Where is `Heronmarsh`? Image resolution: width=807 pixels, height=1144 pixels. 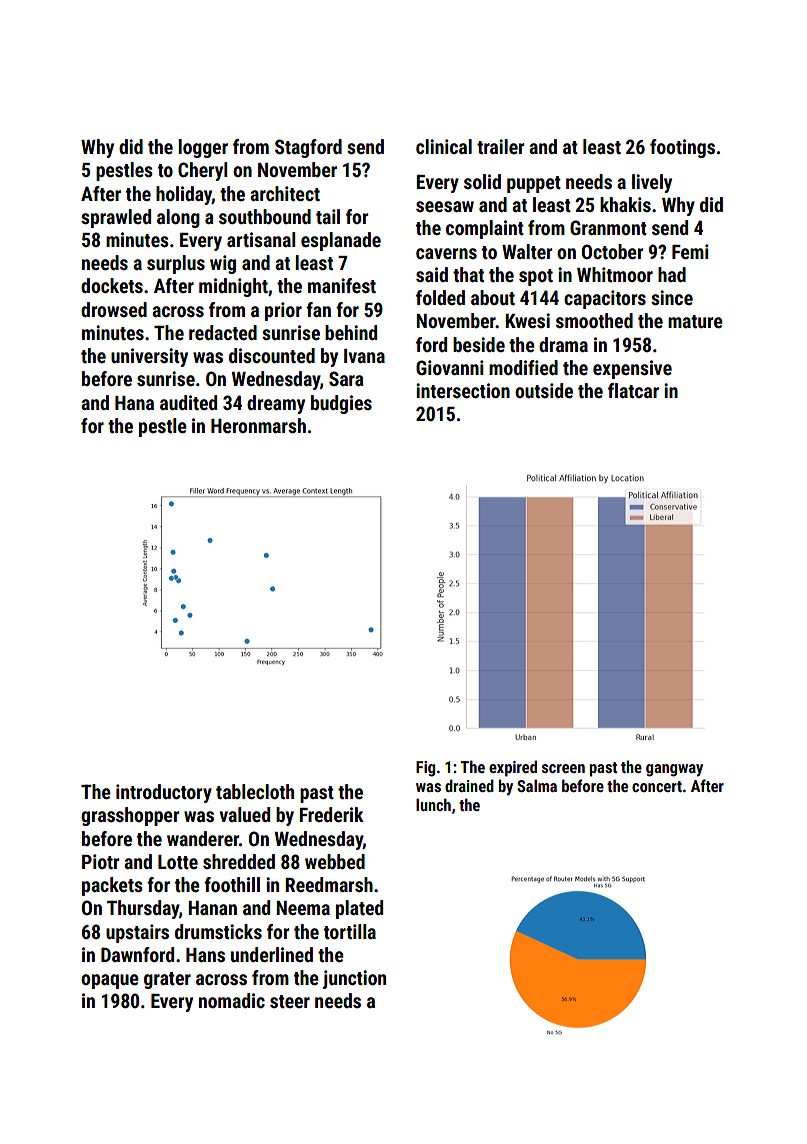 Heronmarsh is located at coordinates (258, 425).
